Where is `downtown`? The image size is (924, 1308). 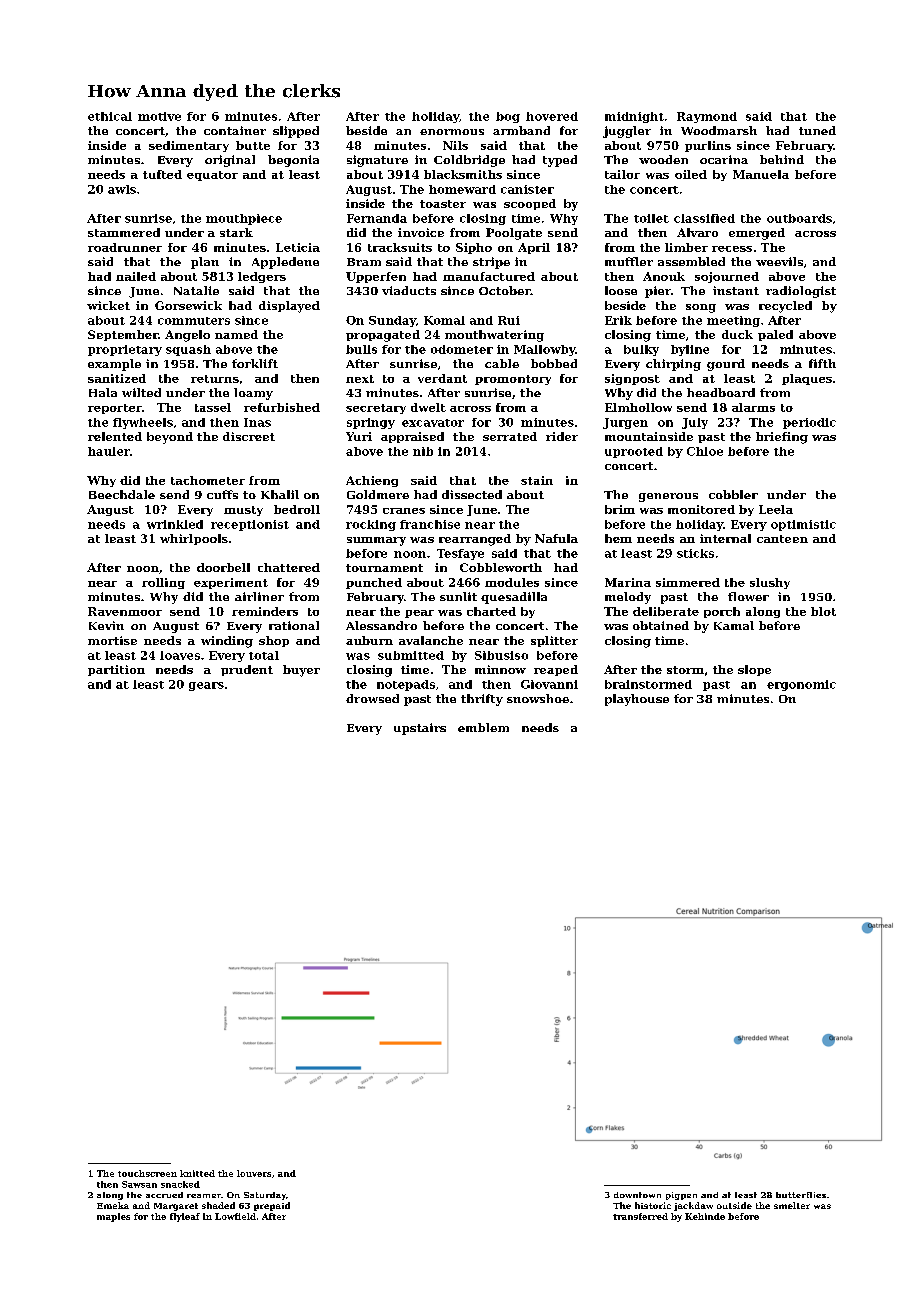 downtown is located at coordinates (637, 1195).
